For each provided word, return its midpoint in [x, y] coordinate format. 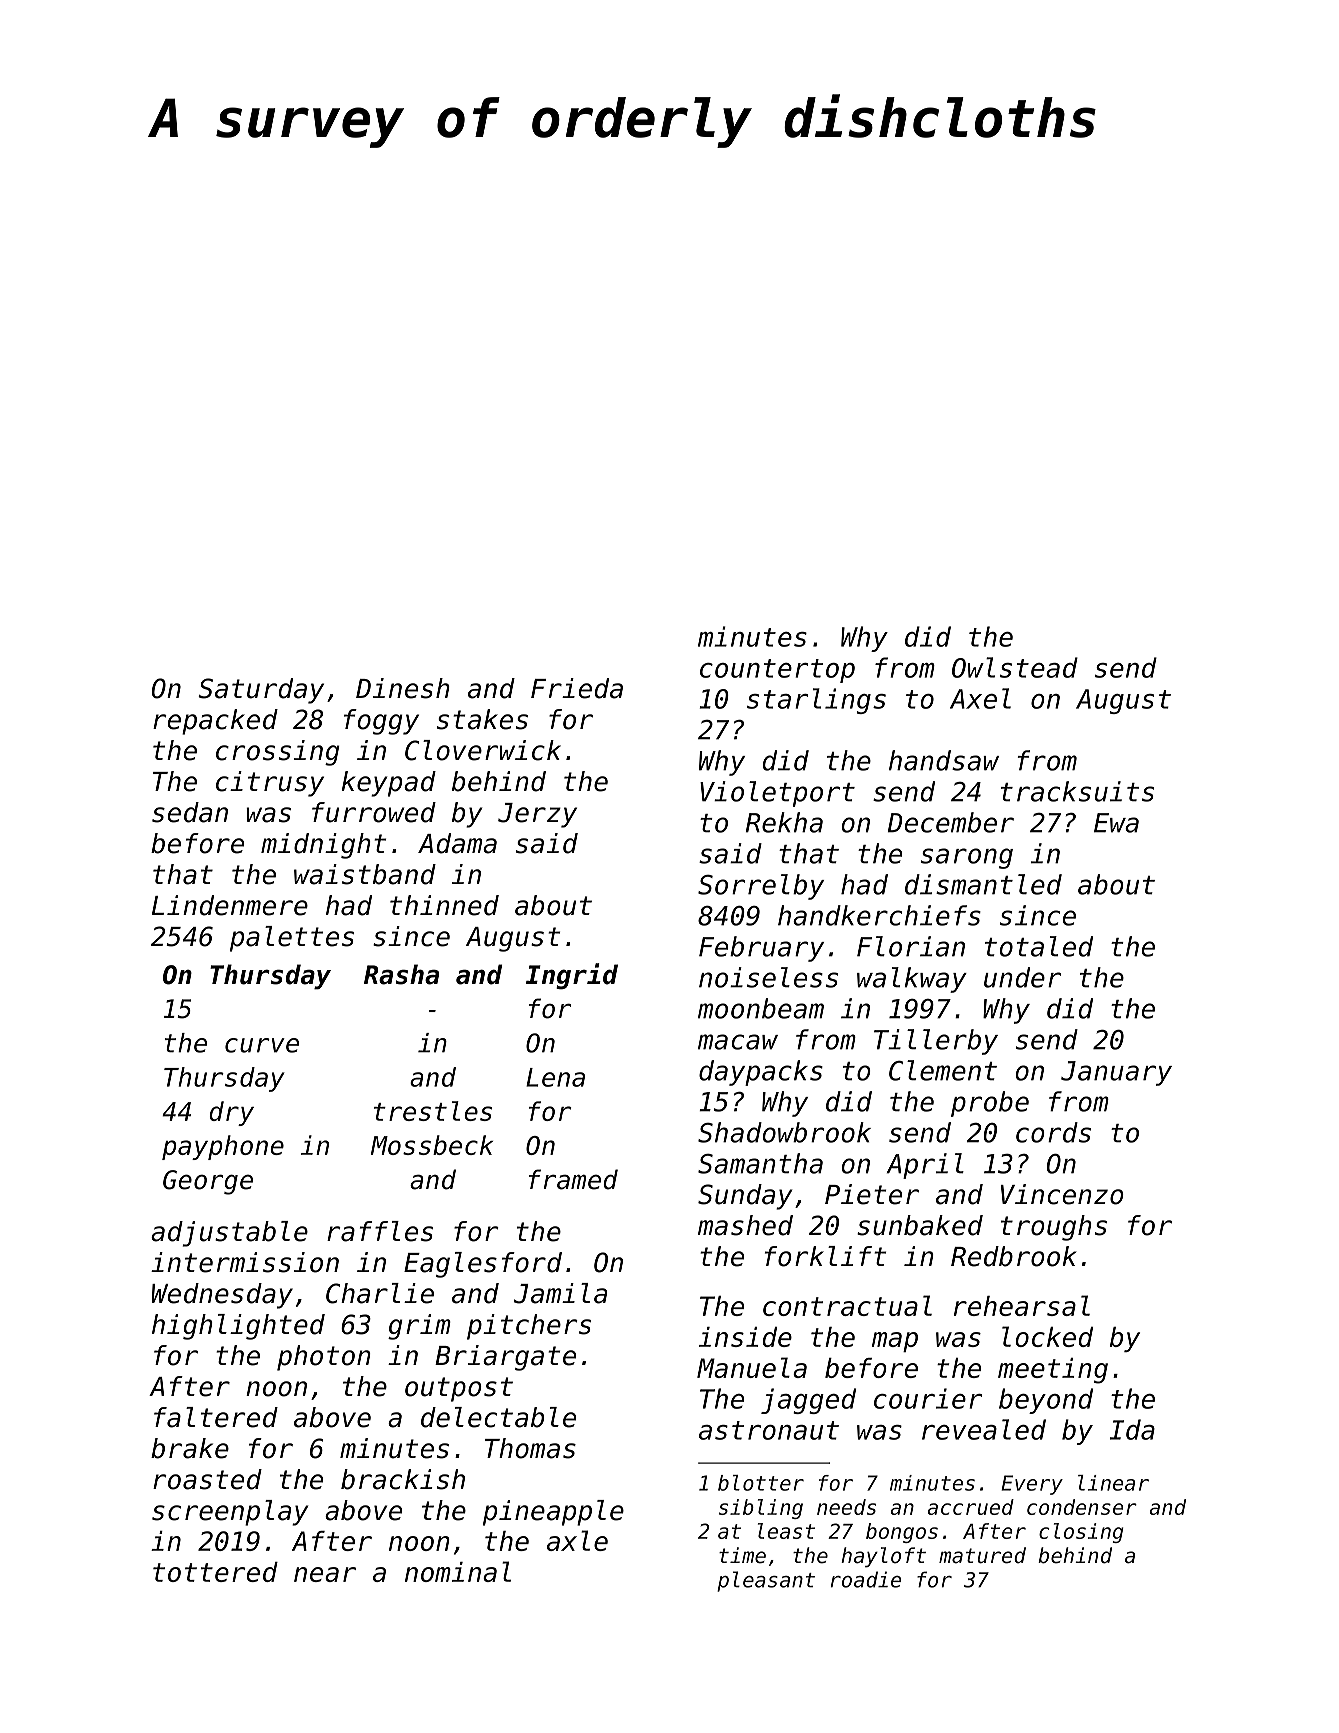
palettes [292, 939]
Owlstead [1015, 667]
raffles [380, 1231]
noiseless [768, 977]
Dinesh [403, 688]
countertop [777, 671]
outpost [459, 1389]
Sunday [745, 1197]
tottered [215, 1572]
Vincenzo [1062, 1194]
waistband [365, 874]
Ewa [1116, 823]
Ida [1132, 1429]
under [1022, 977]
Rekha [784, 822]
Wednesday [222, 1296]
